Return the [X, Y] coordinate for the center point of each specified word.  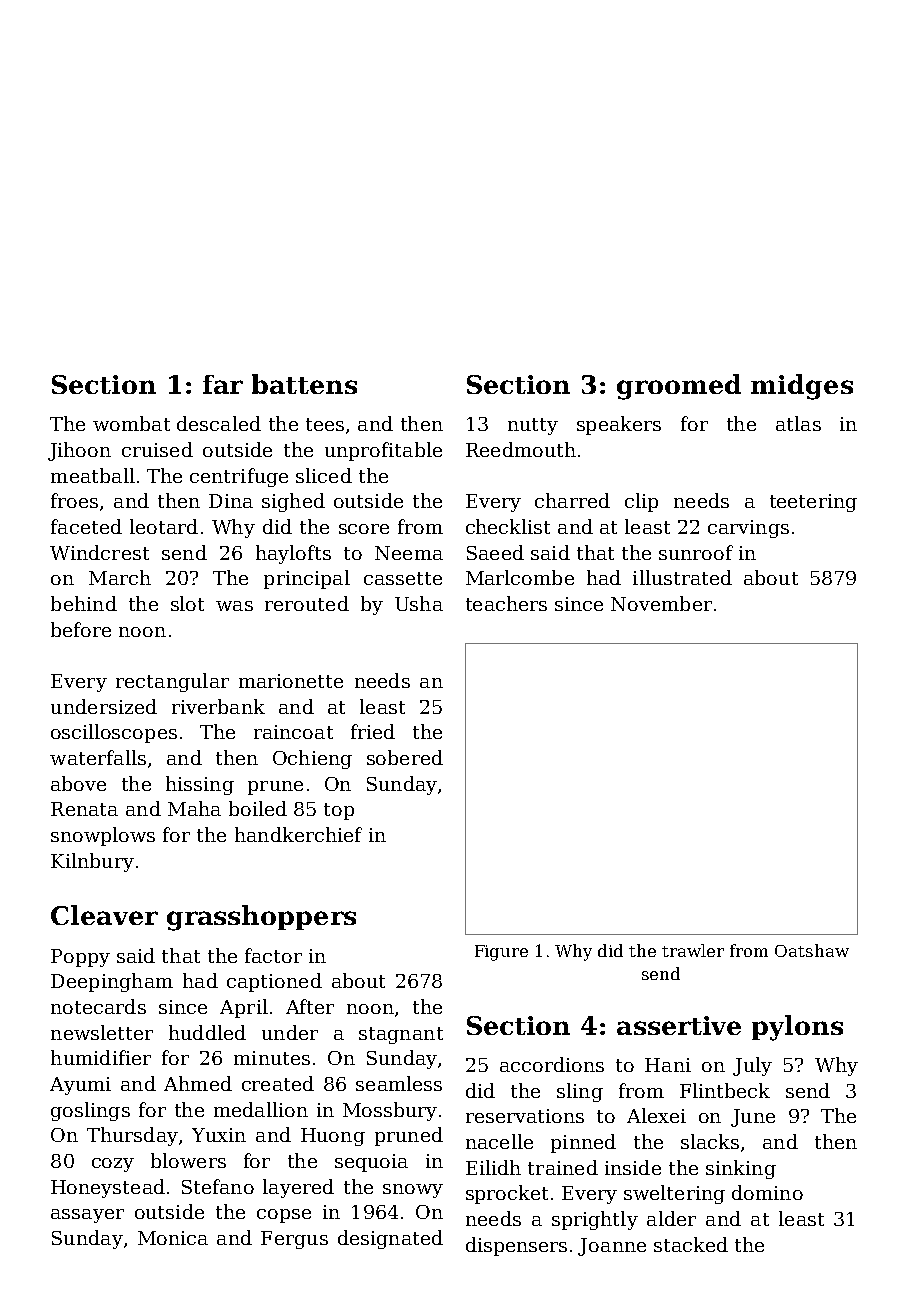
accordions [552, 1064]
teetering [813, 503]
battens [304, 384]
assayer [87, 1216]
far [223, 384]
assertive [679, 1025]
